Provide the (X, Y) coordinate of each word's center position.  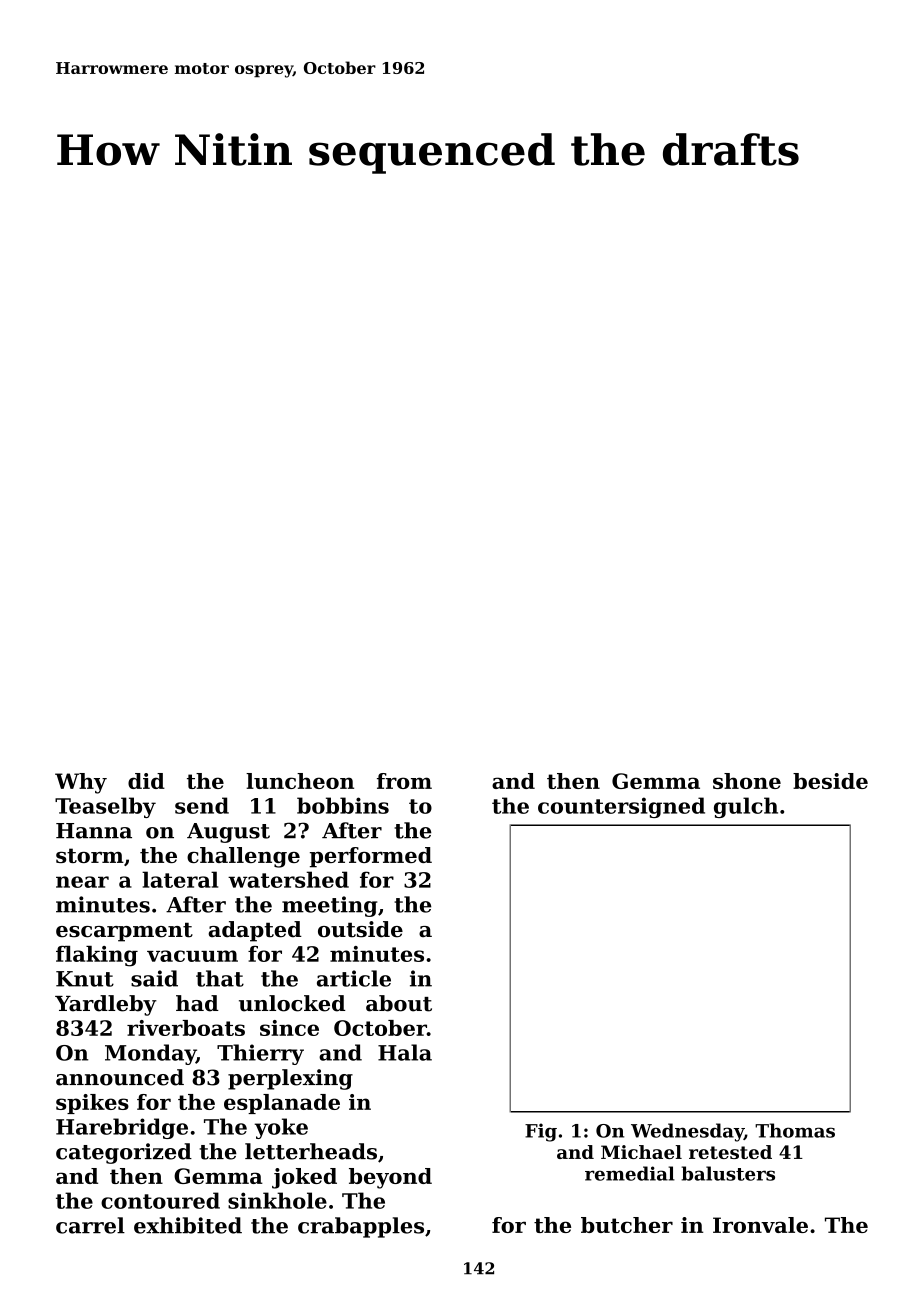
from (404, 781)
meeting (329, 906)
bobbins (343, 805)
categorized (124, 1153)
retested (730, 1152)
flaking (97, 956)
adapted (255, 931)
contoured (160, 1200)
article (354, 978)
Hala (405, 1052)
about (399, 1003)
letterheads (311, 1151)
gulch (746, 807)
